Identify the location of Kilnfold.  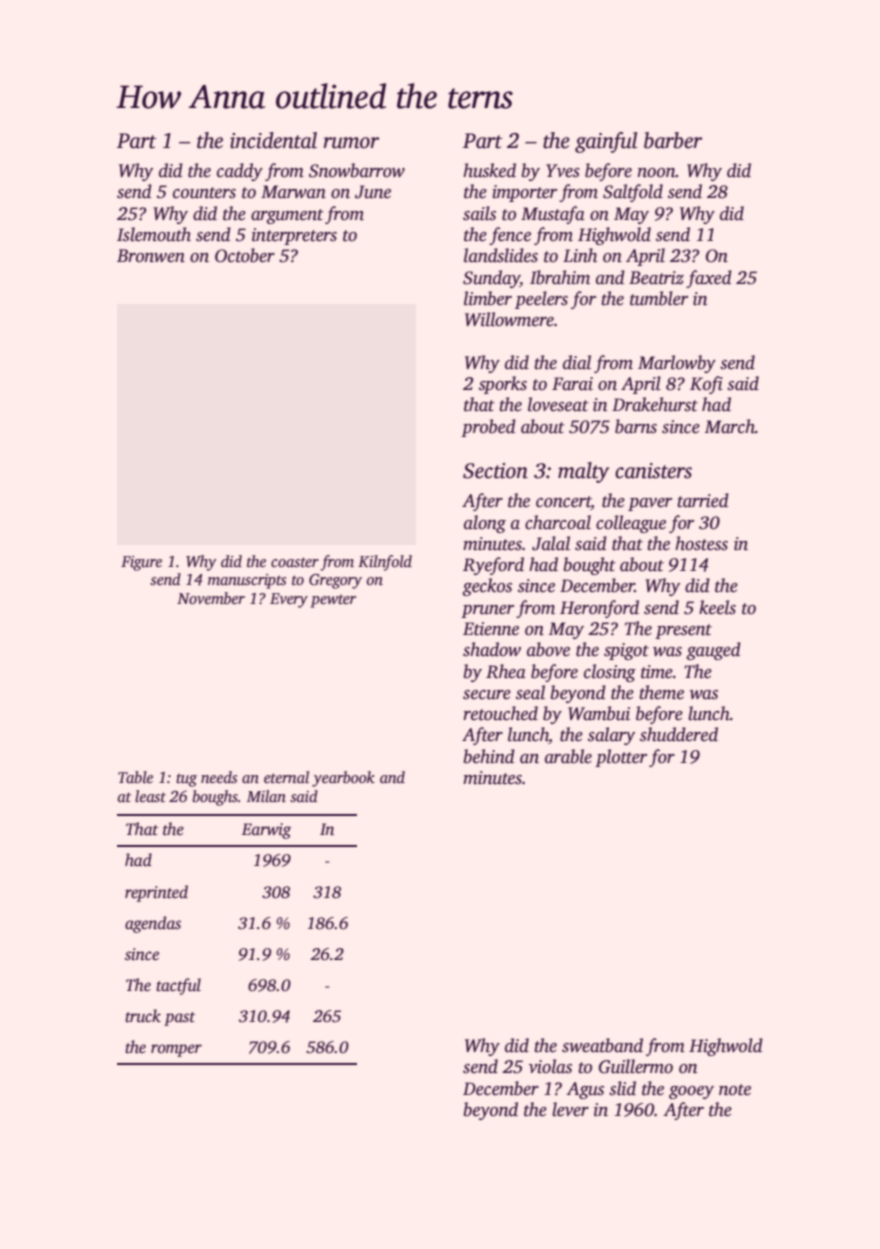
(385, 563).
